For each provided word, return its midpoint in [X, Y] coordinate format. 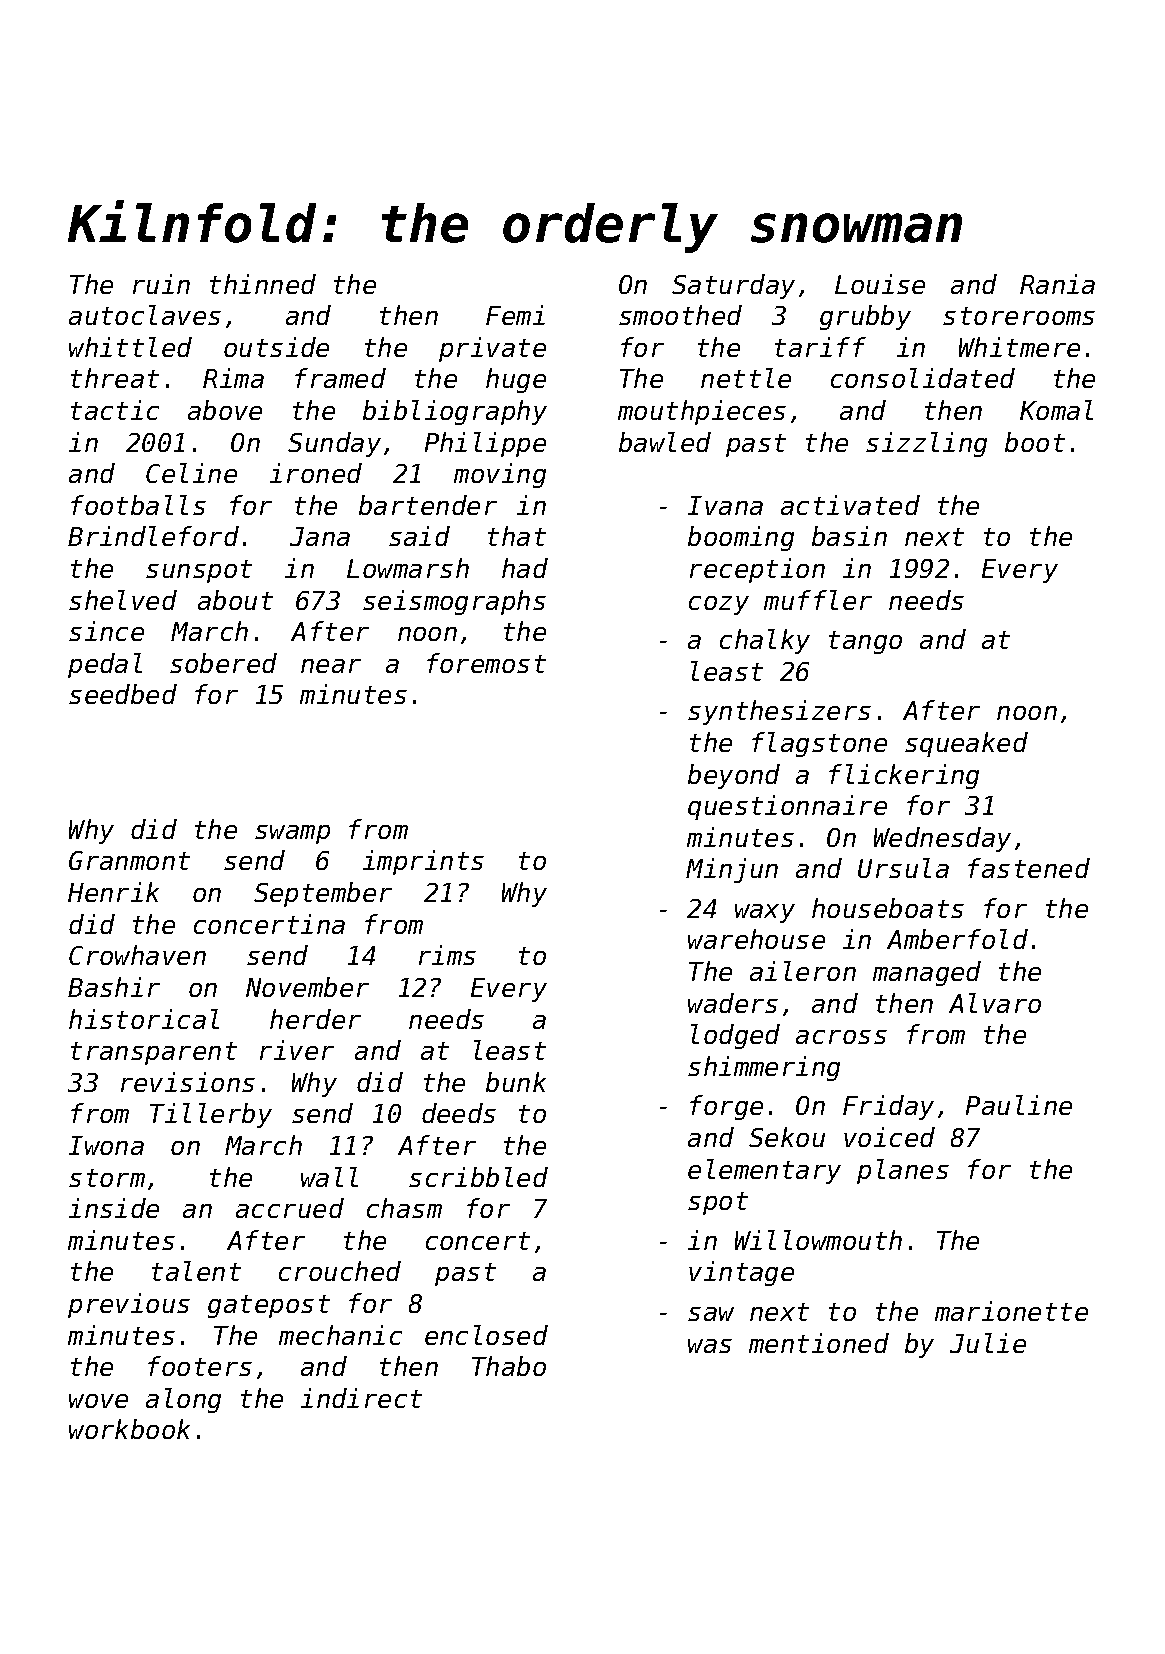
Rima [233, 378]
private [492, 349]
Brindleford [153, 536]
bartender [428, 505]
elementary [764, 1171]
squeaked [966, 744]
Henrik [113, 892]
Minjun [732, 870]
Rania [1057, 284]
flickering [904, 776]
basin [849, 536]
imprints [423, 862]
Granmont [129, 860]
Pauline [1019, 1105]
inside [114, 1208]
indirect [361, 1398]
